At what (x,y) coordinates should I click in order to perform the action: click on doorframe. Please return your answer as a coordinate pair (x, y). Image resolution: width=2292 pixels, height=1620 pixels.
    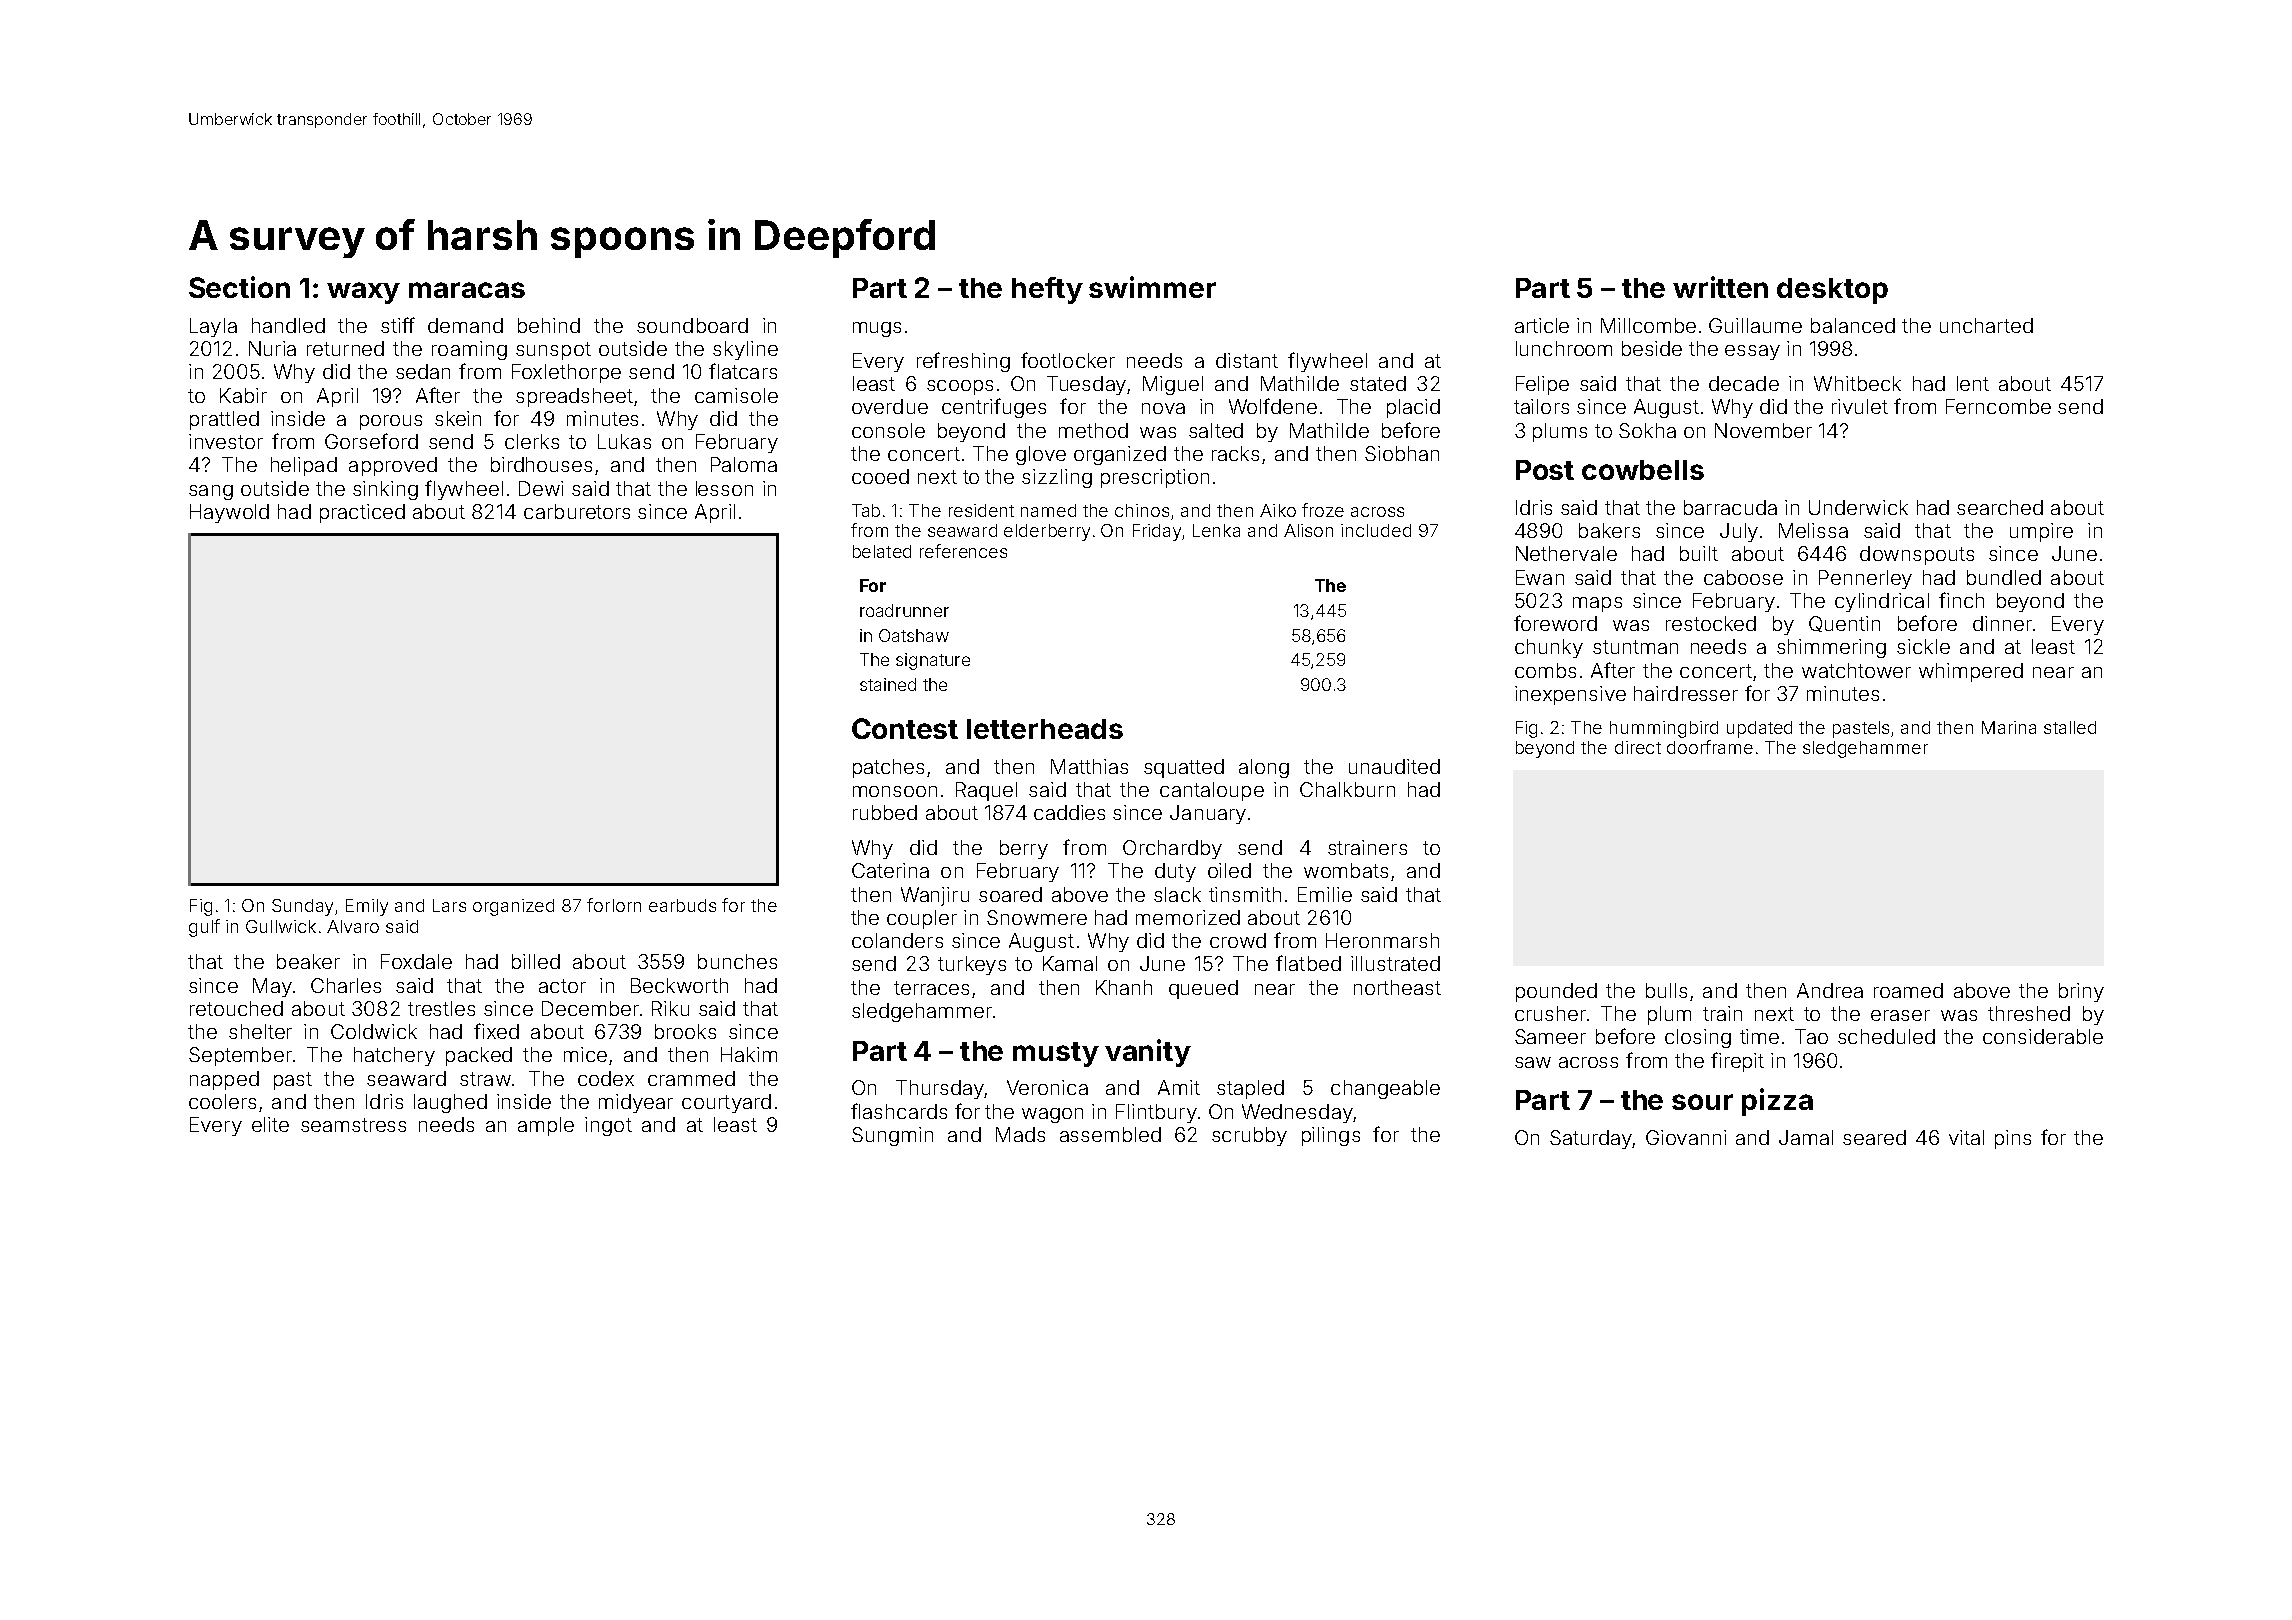
    Looking at the image, I should click on (1710, 747).
